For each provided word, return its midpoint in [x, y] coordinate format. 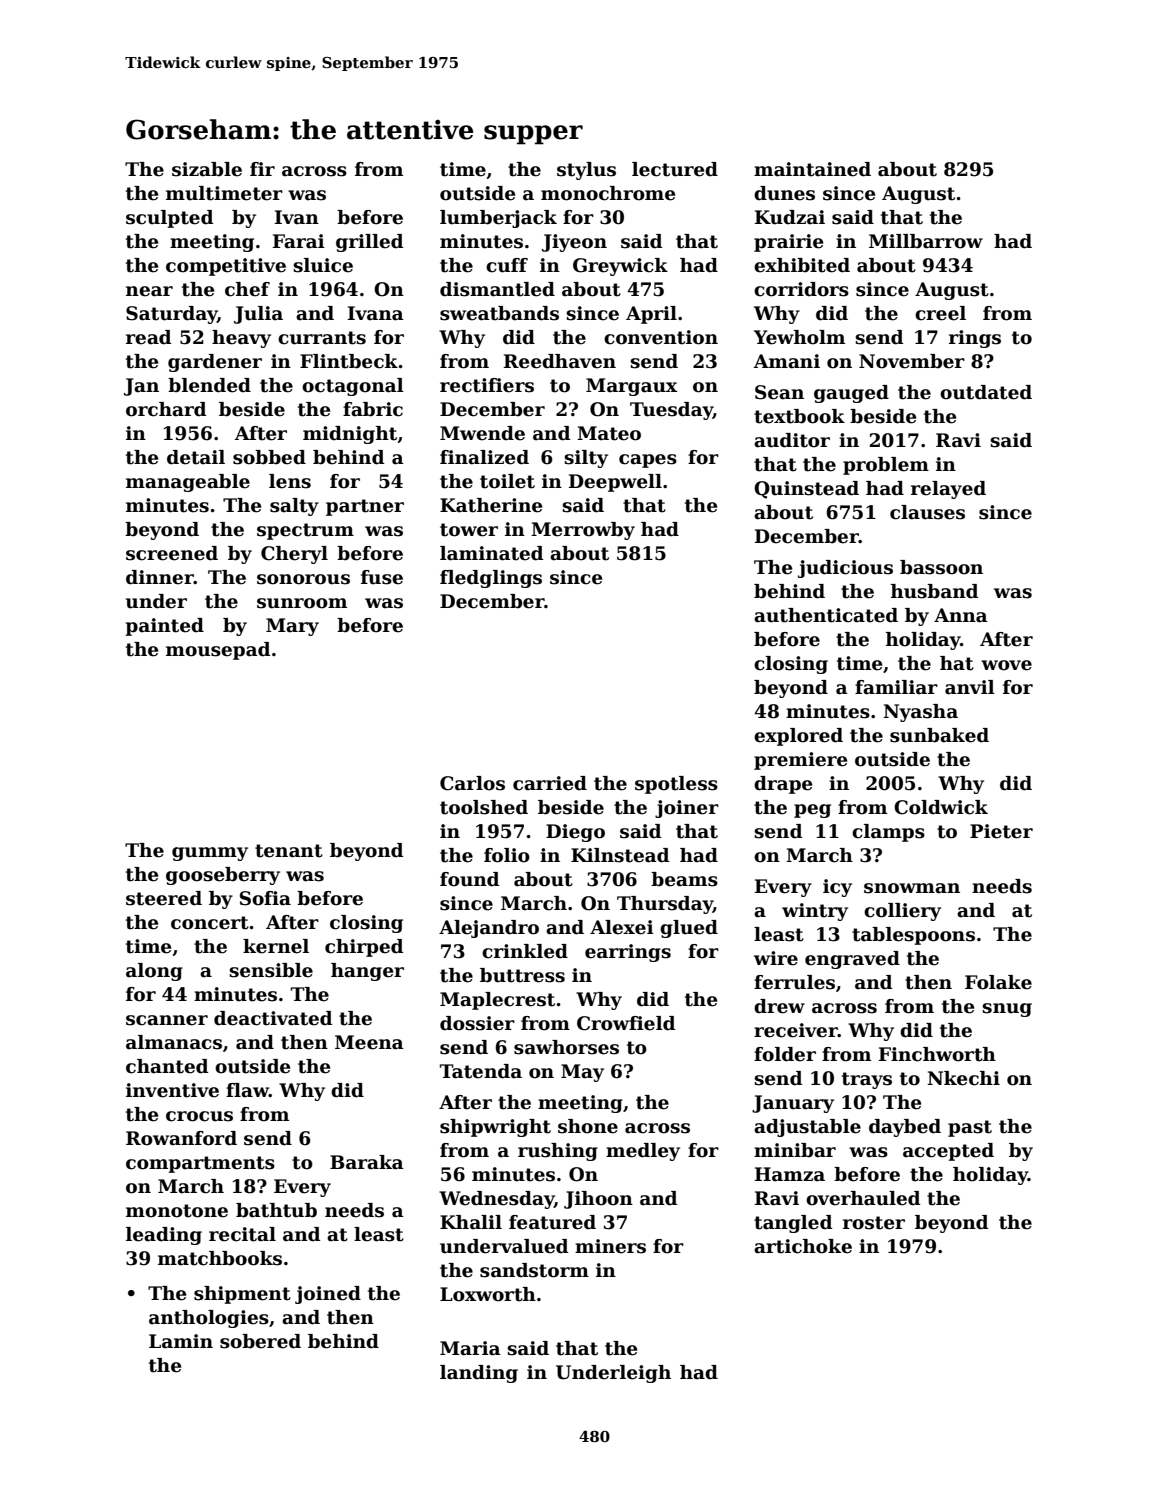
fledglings [491, 579]
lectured [675, 169]
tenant [289, 851]
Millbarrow [926, 241]
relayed [948, 490]
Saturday [171, 315]
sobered [260, 1341]
